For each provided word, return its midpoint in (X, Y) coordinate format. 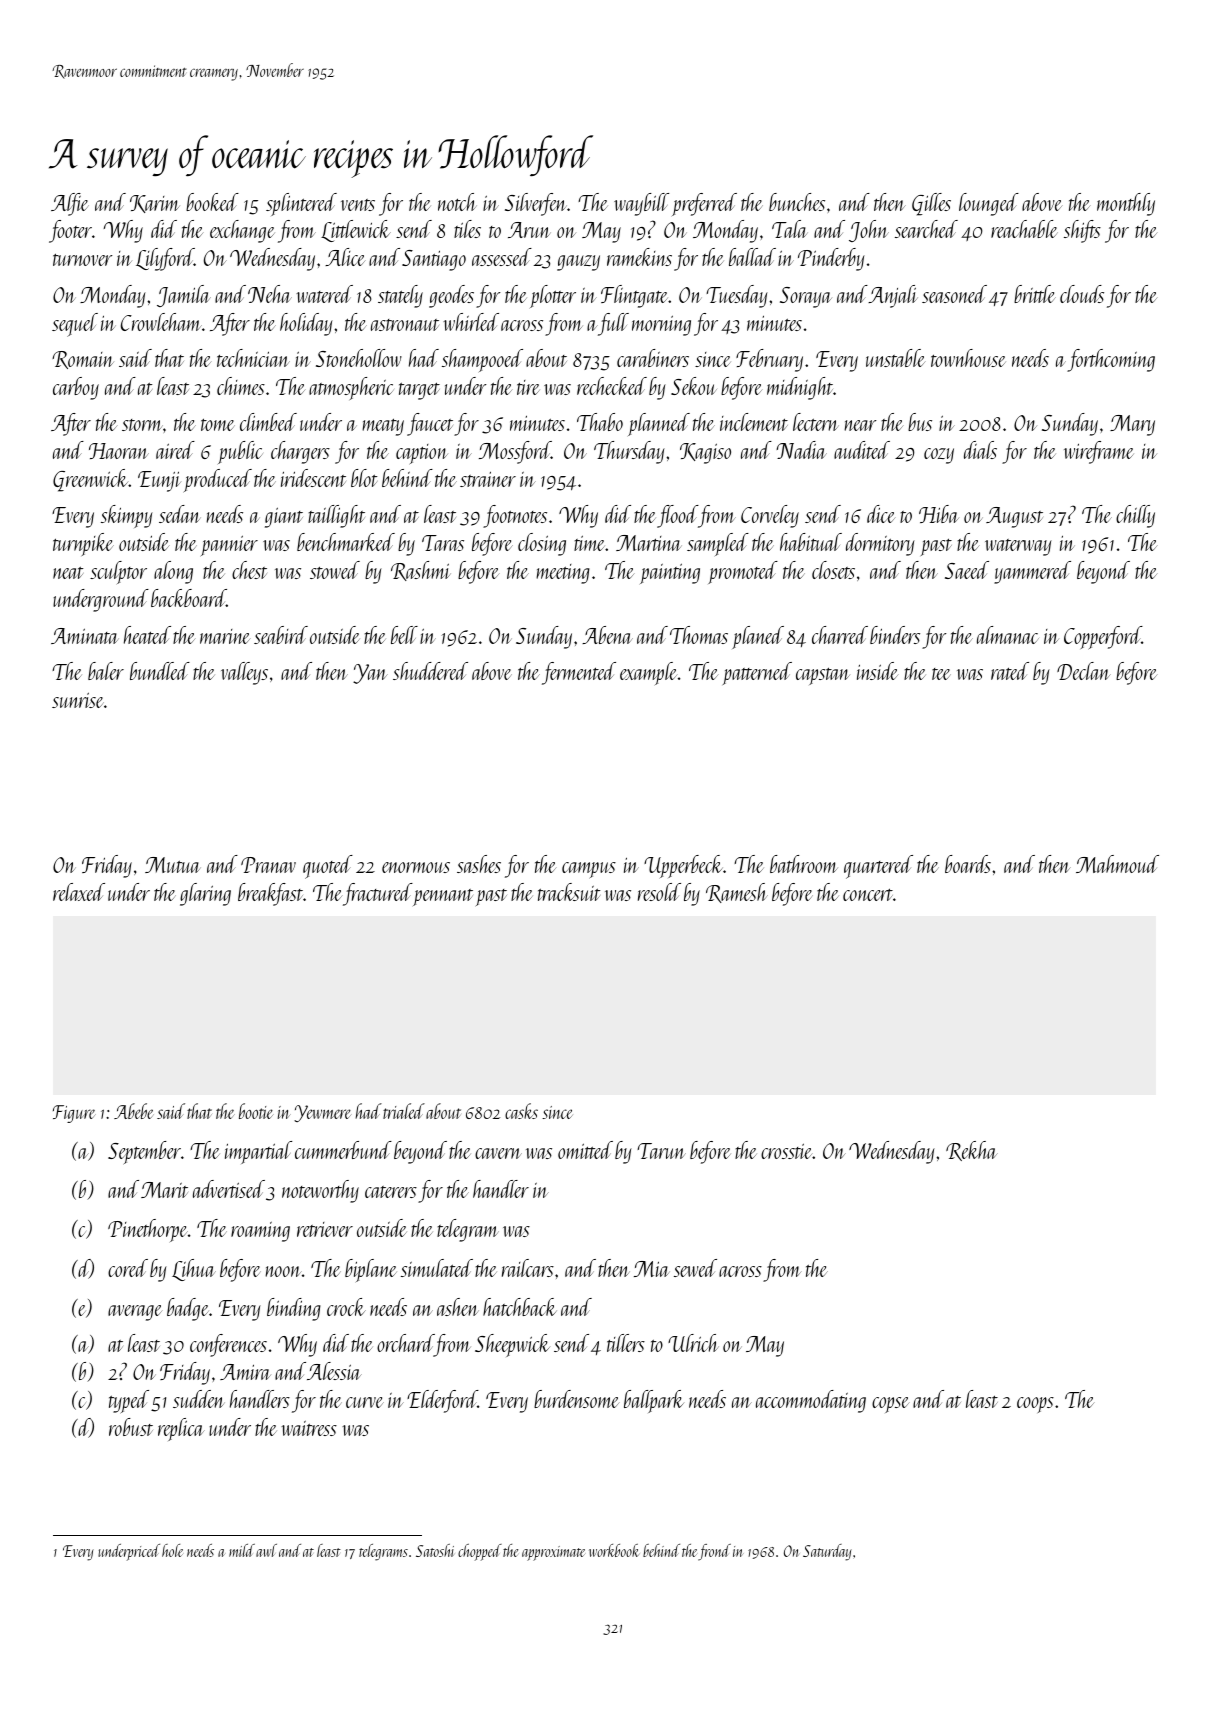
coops (1035, 1405)
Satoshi (435, 1550)
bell (404, 635)
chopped (480, 1552)
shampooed (482, 360)
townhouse (968, 358)
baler (106, 671)
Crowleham (161, 322)
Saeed (967, 570)
